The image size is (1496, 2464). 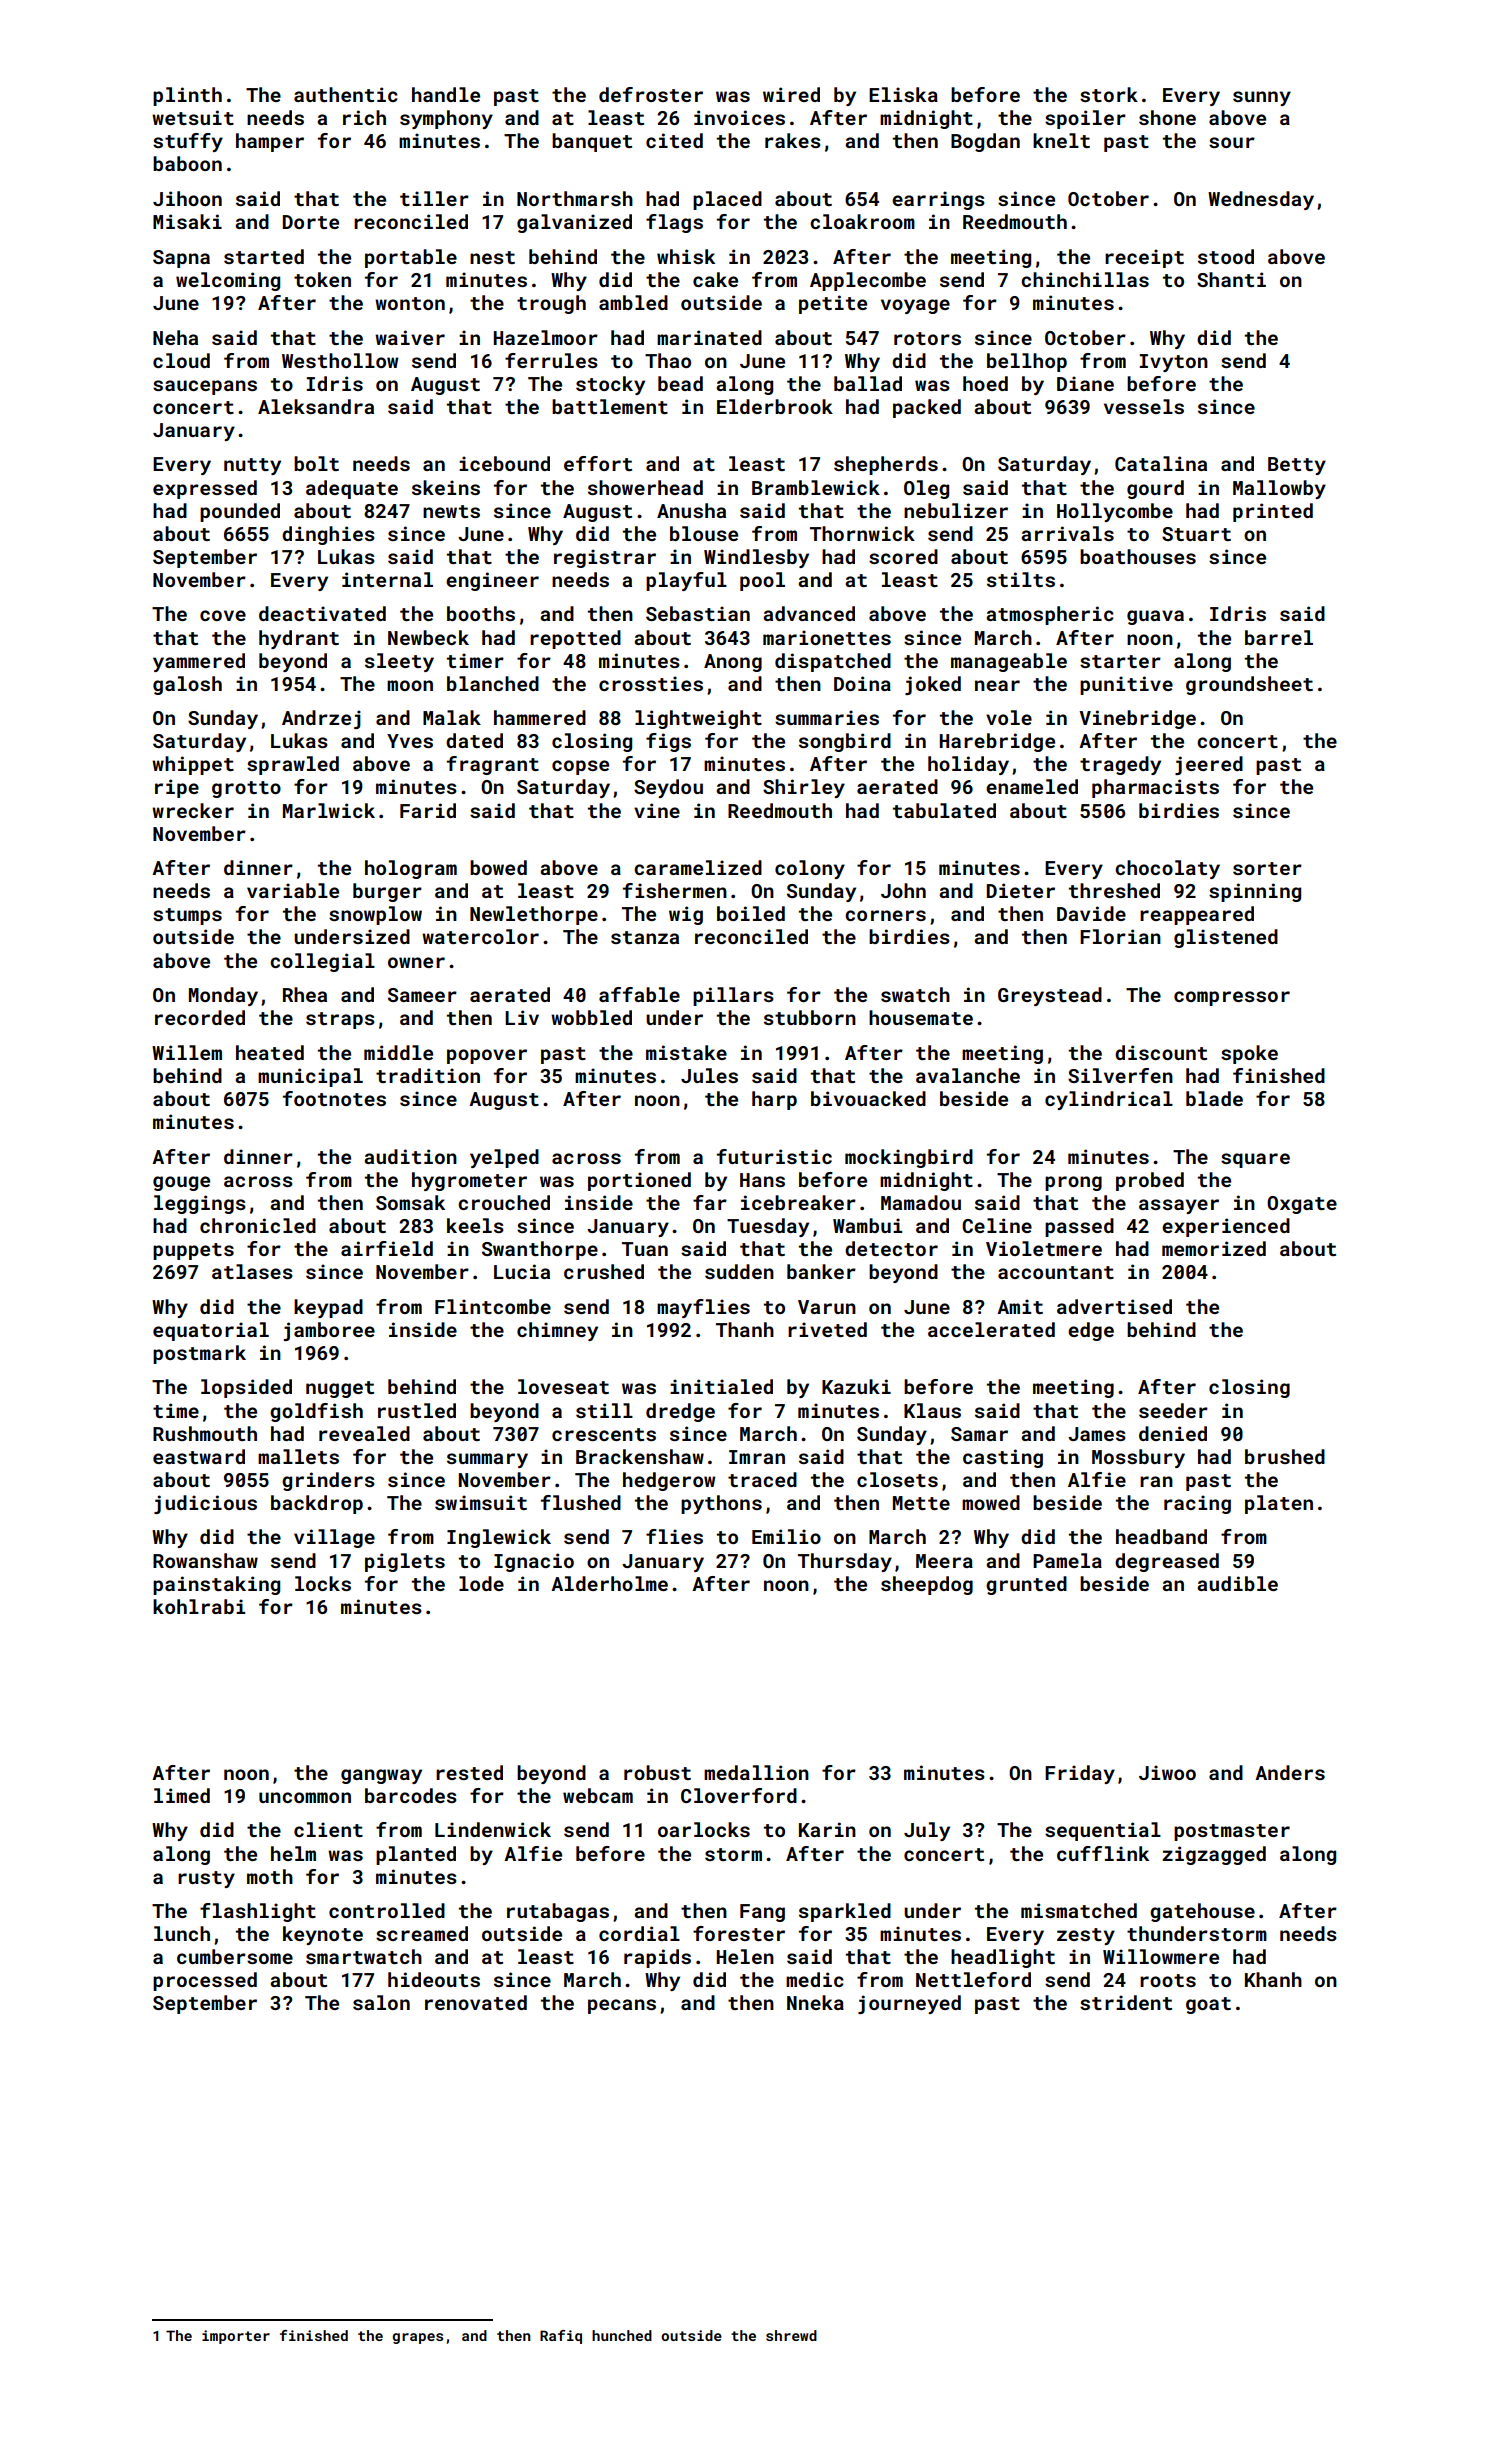 I want to click on receipt, so click(x=1144, y=258).
